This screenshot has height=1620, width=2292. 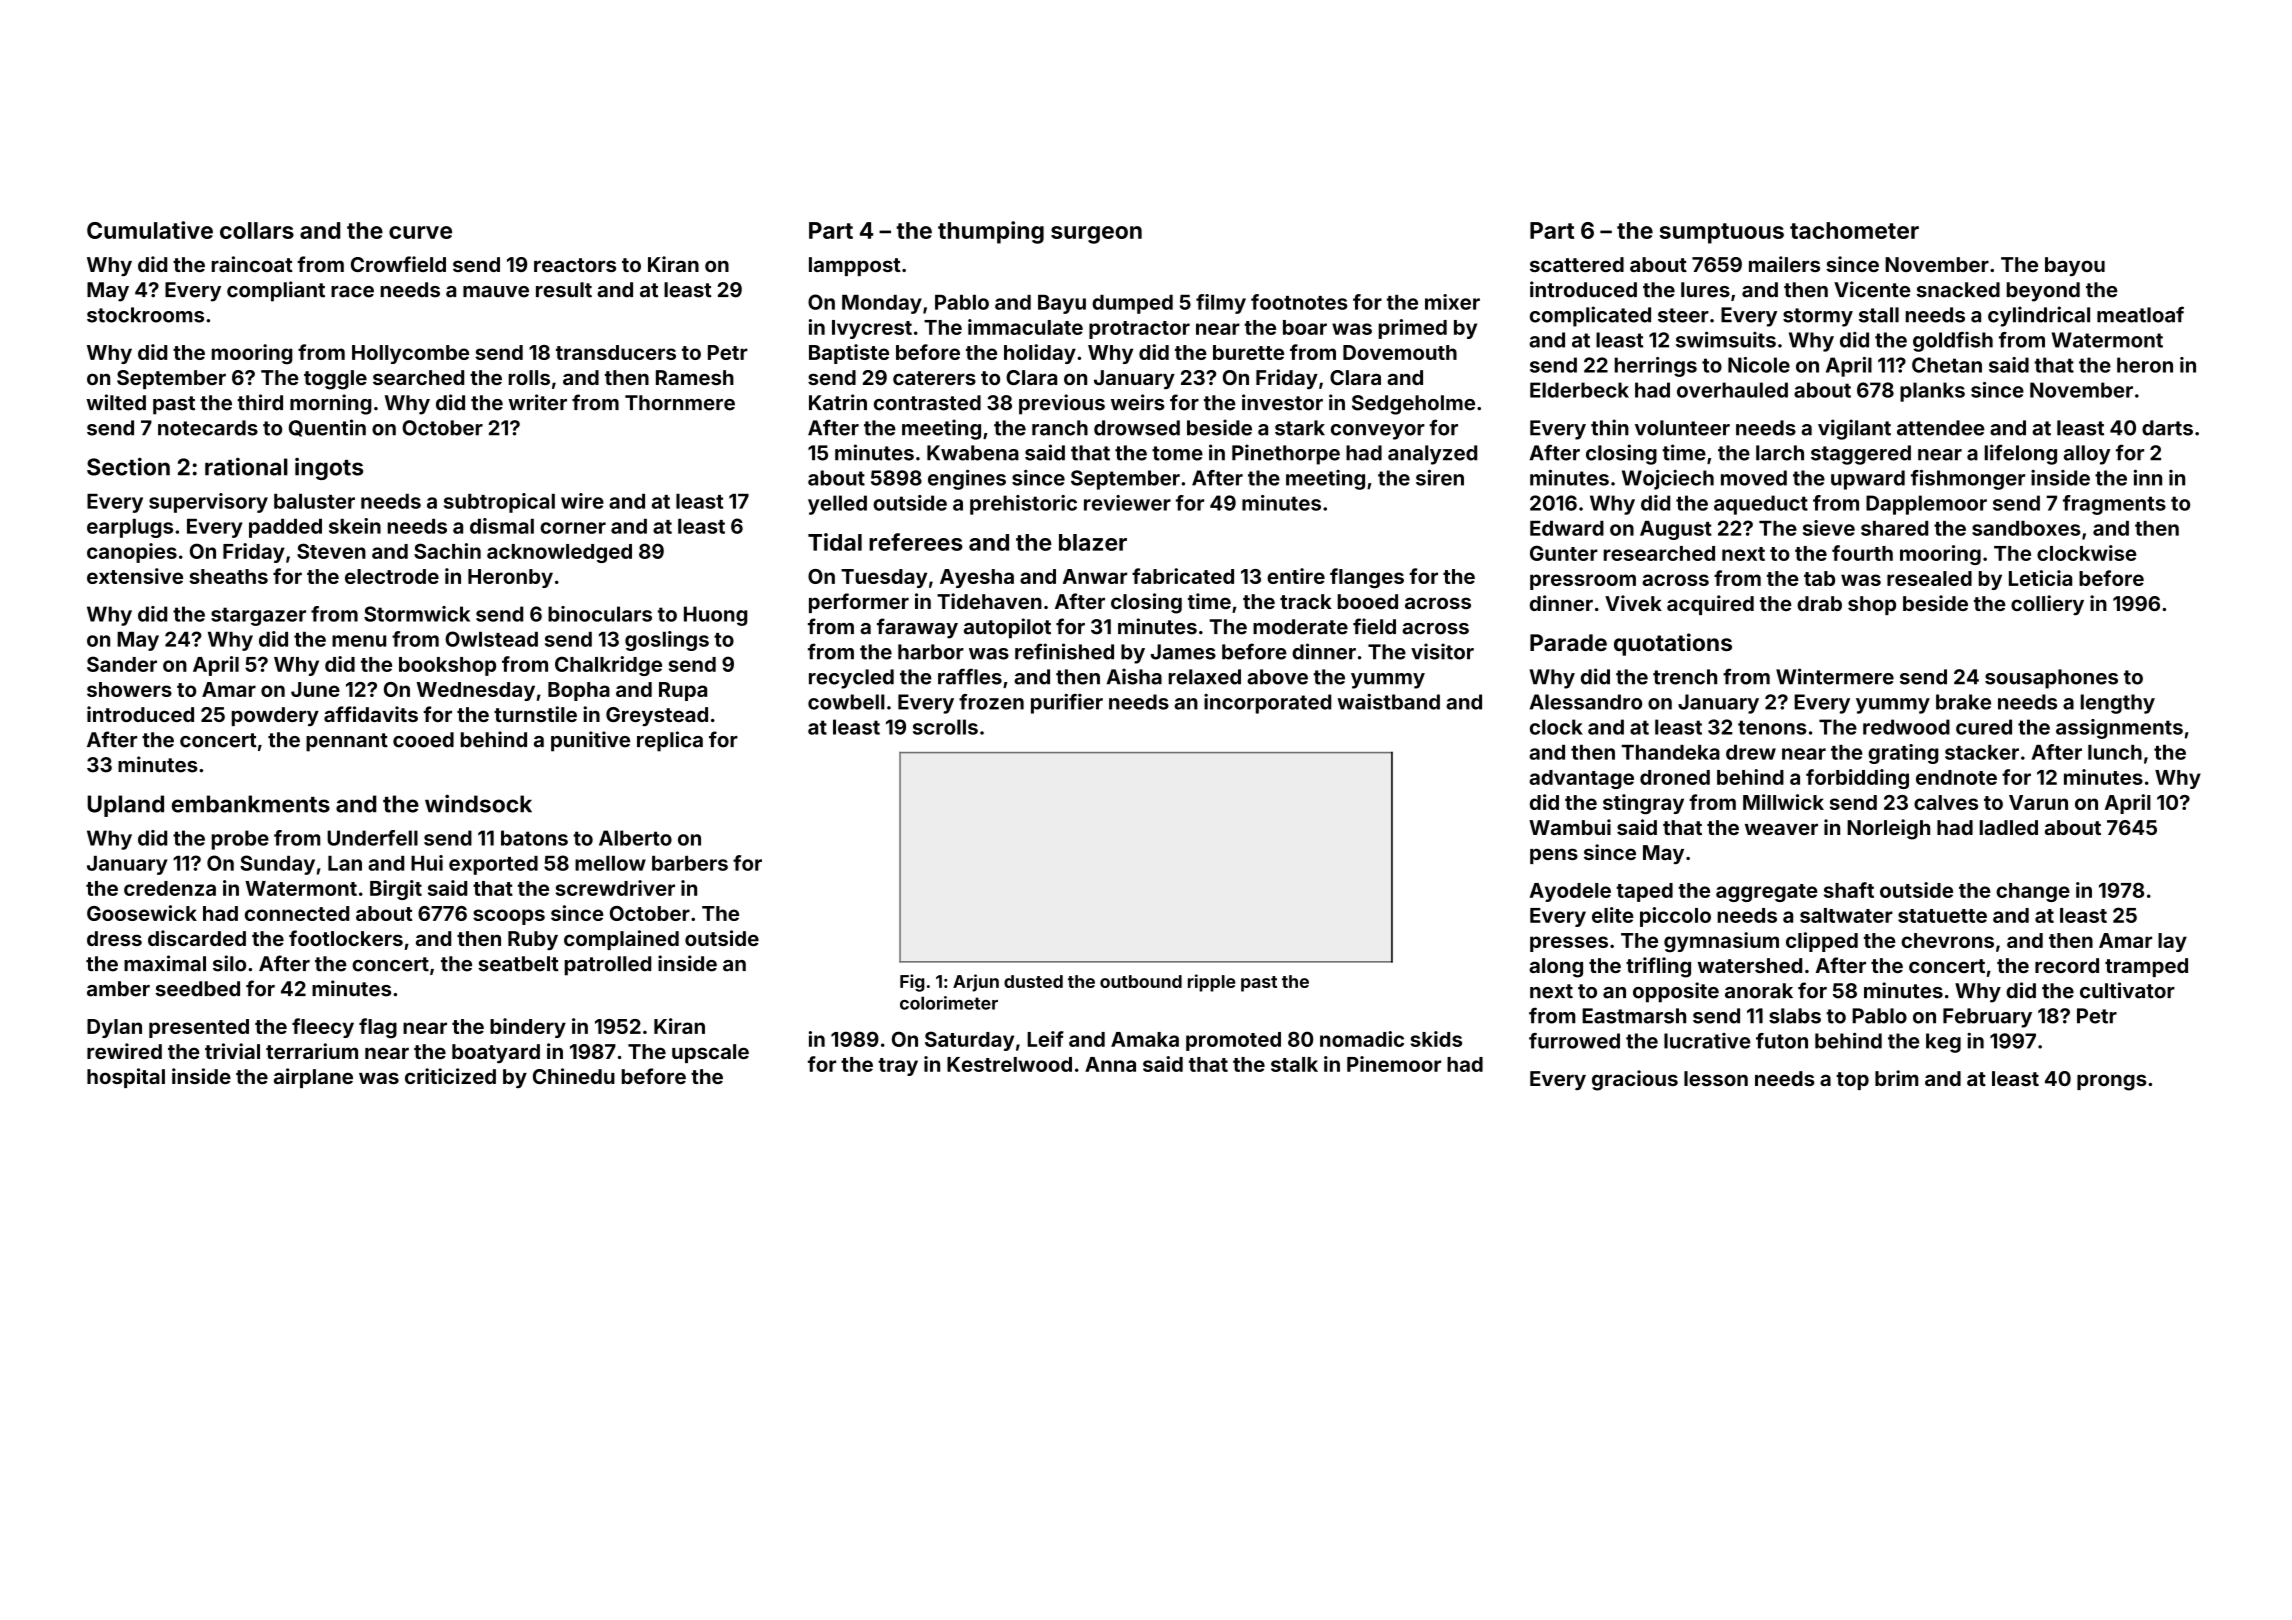 I want to click on June, so click(x=315, y=689).
